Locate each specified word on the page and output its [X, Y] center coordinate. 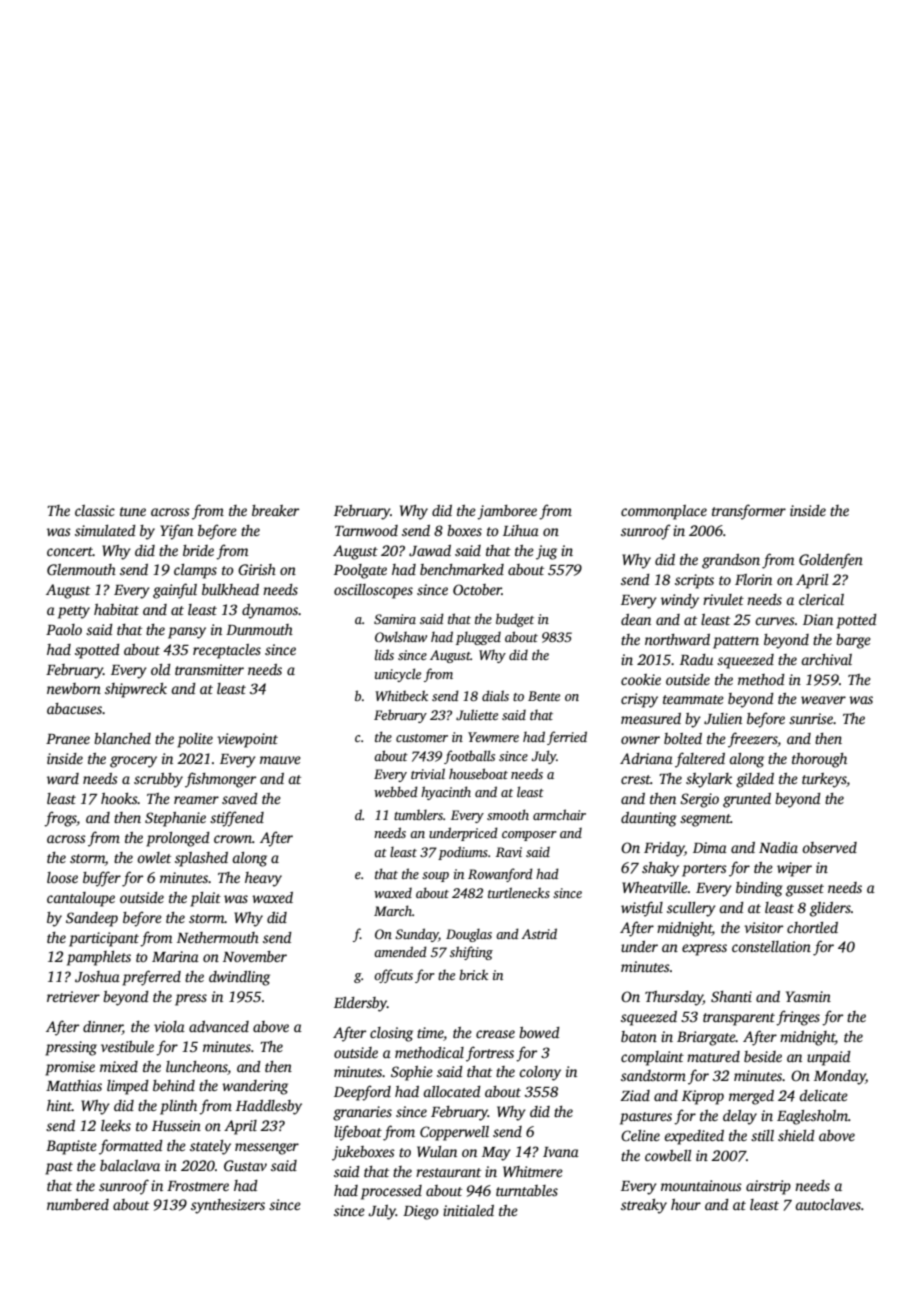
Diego [421, 1212]
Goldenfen [831, 561]
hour [686, 1204]
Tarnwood [366, 530]
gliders [830, 909]
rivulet [723, 599]
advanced [219, 1026]
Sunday [417, 935]
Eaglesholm [812, 1117]
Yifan [176, 532]
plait [205, 899]
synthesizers [228, 1206]
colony [540, 1073]
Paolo [64, 629]
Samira [395, 619]
